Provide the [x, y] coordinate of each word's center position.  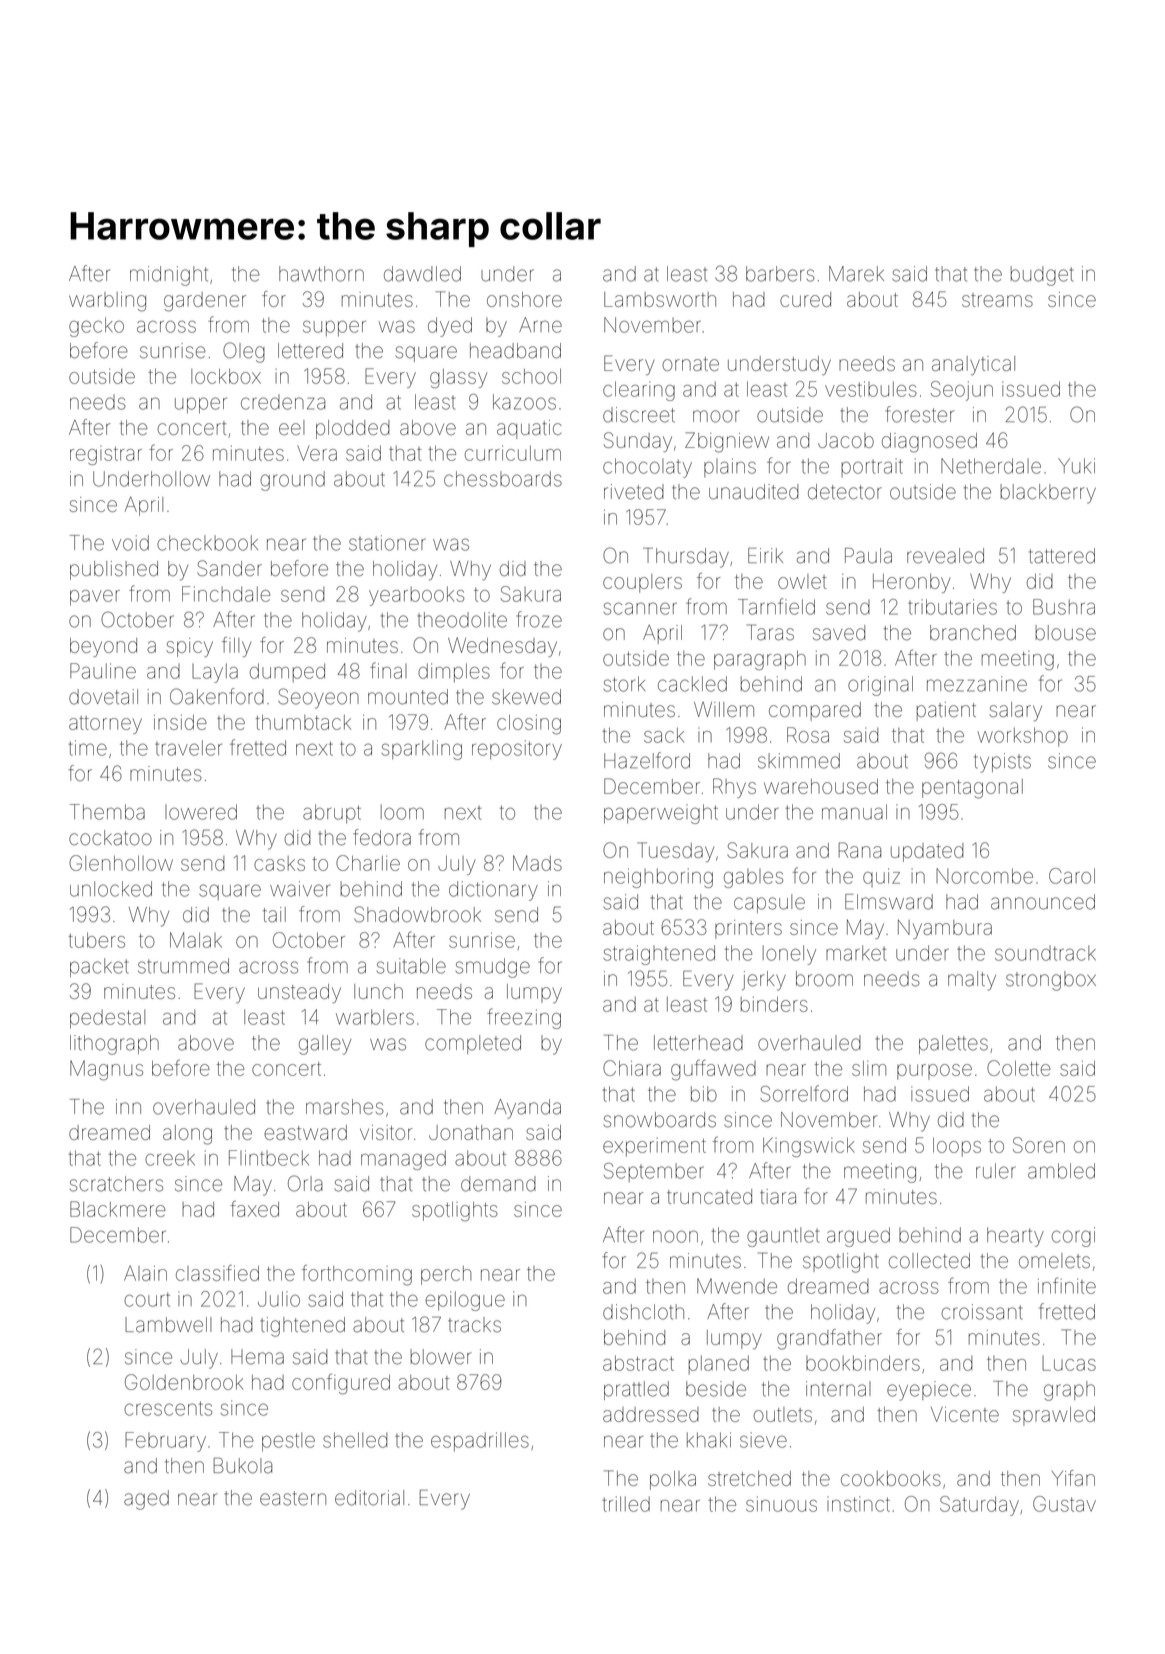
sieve [763, 1440]
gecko [96, 327]
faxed [254, 1209]
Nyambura [945, 929]
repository [517, 750]
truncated [709, 1196]
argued [858, 1237]
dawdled [422, 274]
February [165, 1442]
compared [815, 711]
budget [1042, 276]
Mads [537, 863]
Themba [107, 812]
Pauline [103, 671]
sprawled [1054, 1416]
